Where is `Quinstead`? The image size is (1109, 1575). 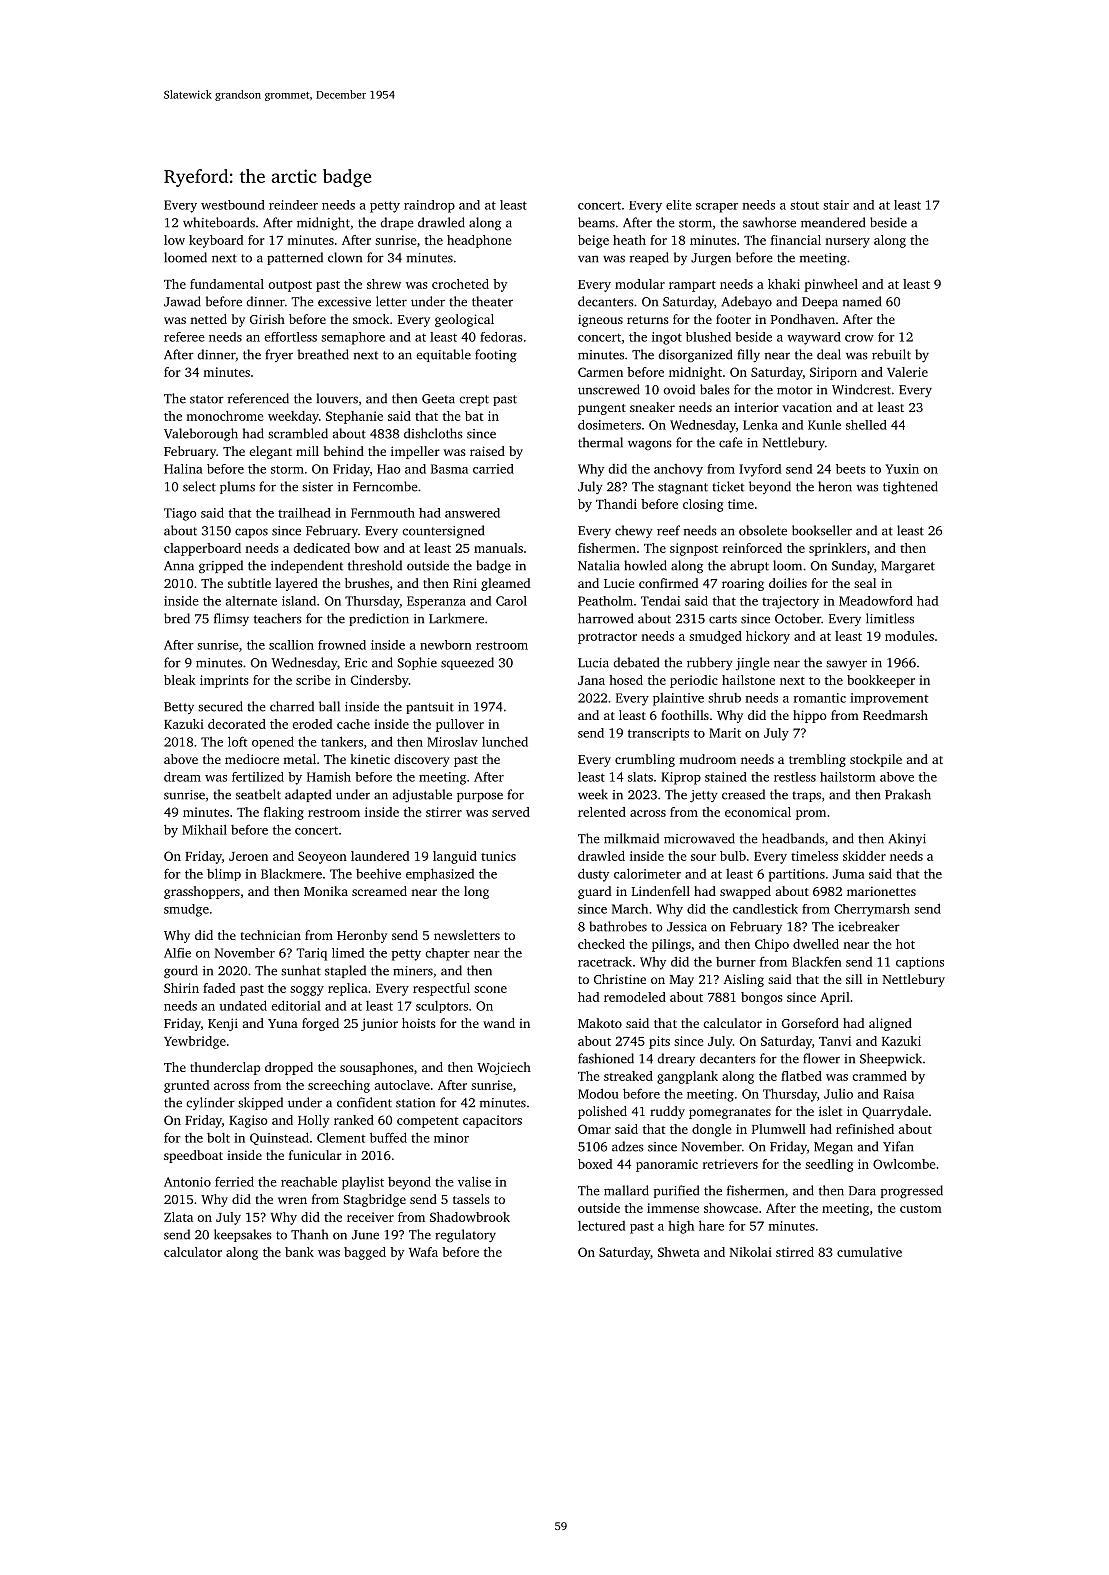
Quinstead is located at coordinates (279, 1138).
